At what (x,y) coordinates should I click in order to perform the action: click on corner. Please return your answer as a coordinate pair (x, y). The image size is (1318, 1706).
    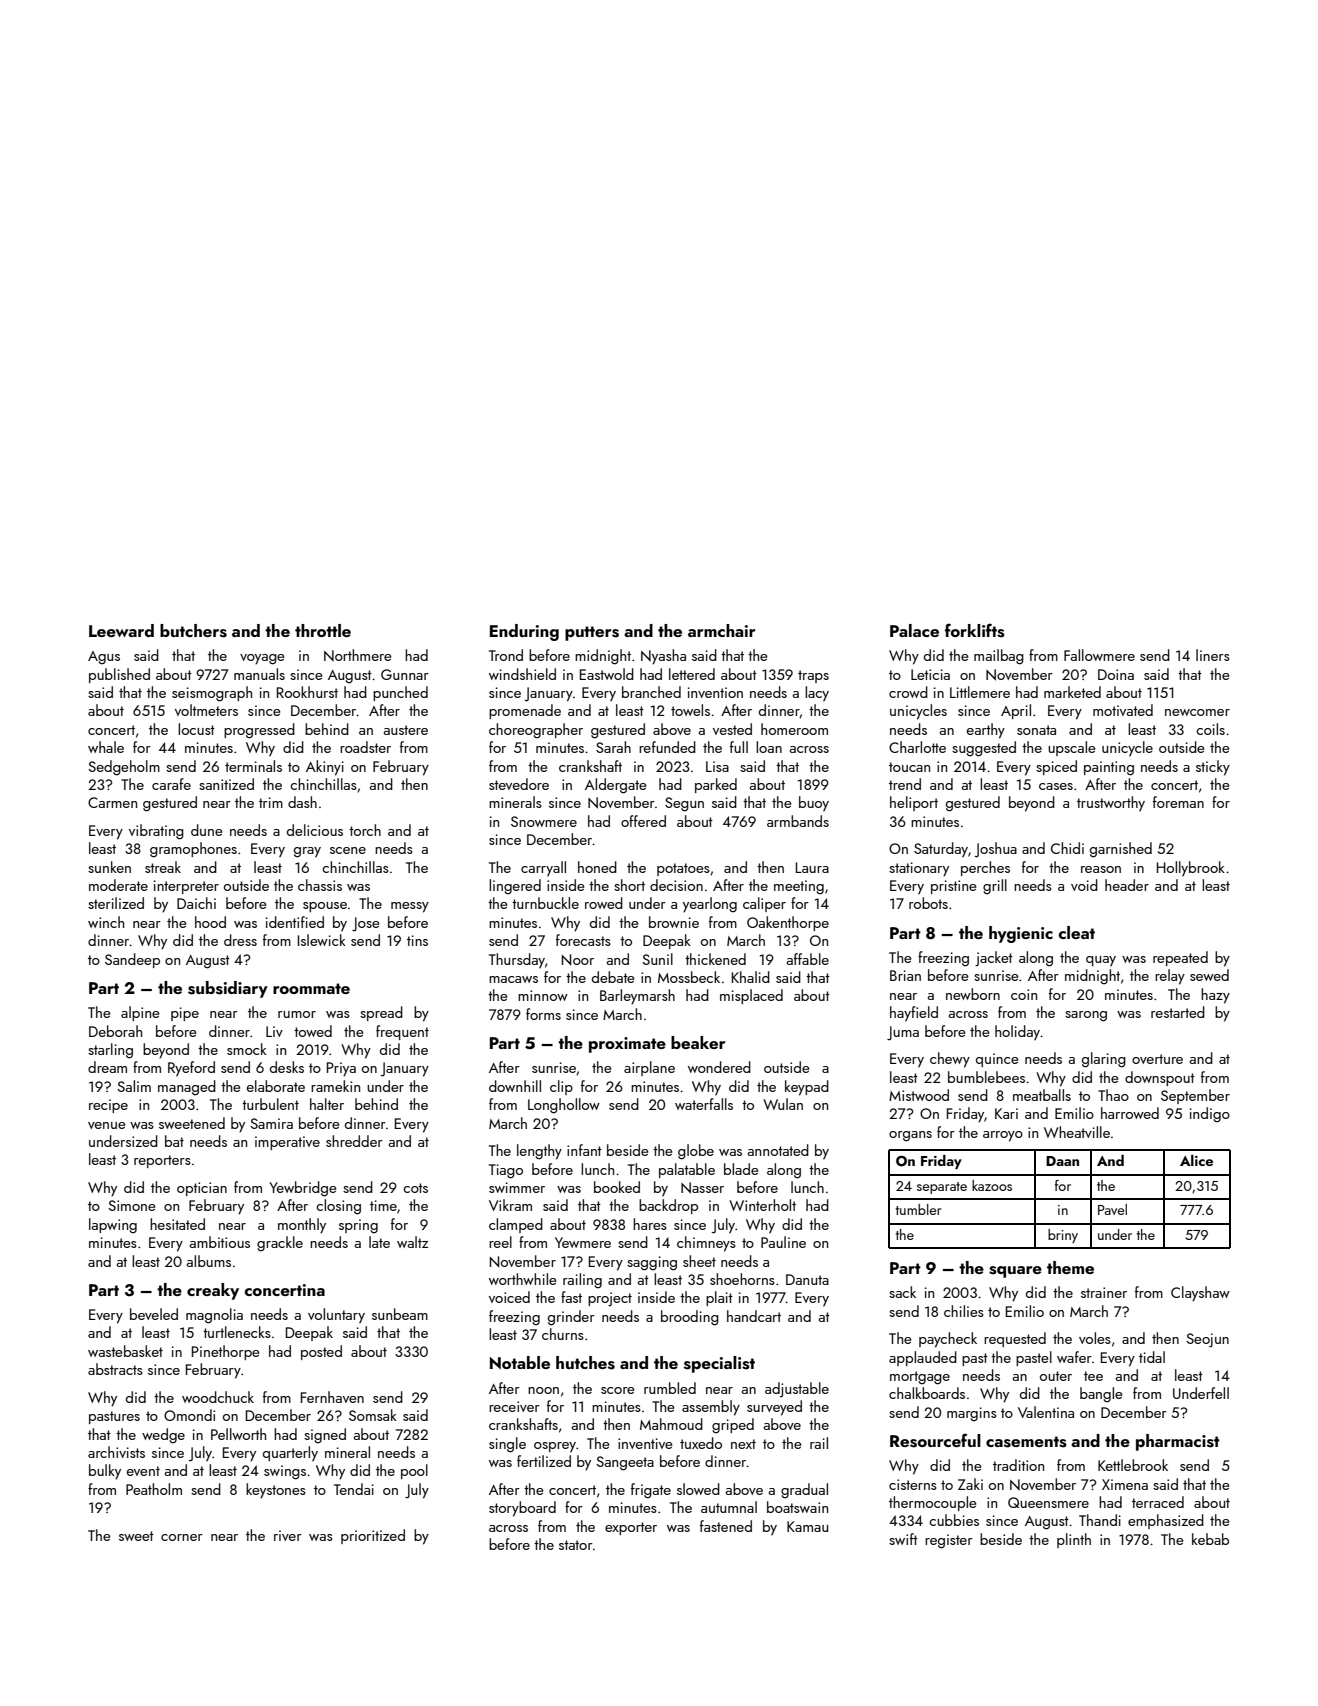
    Looking at the image, I should click on (182, 1537).
